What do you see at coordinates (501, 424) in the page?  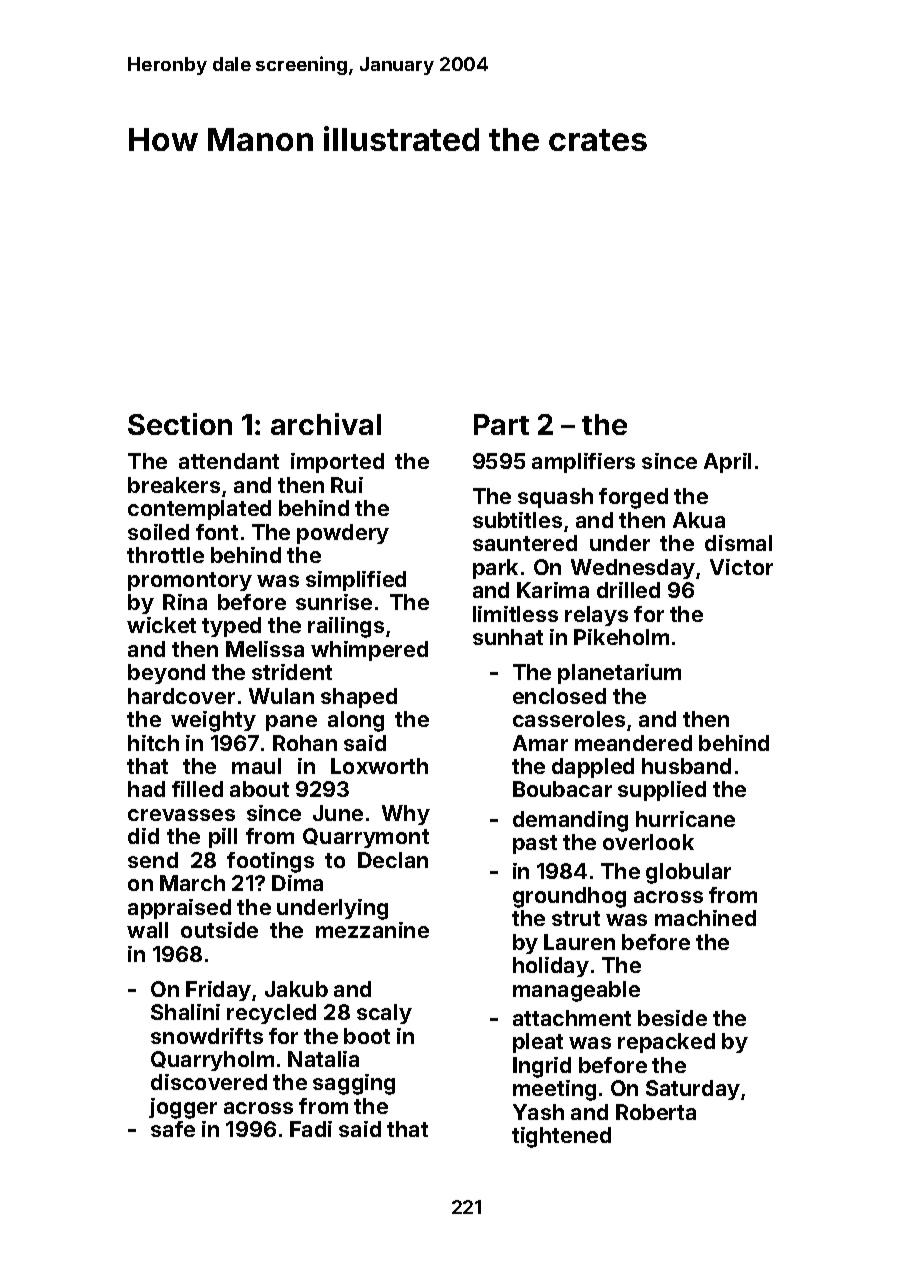 I see `Part` at bounding box center [501, 424].
